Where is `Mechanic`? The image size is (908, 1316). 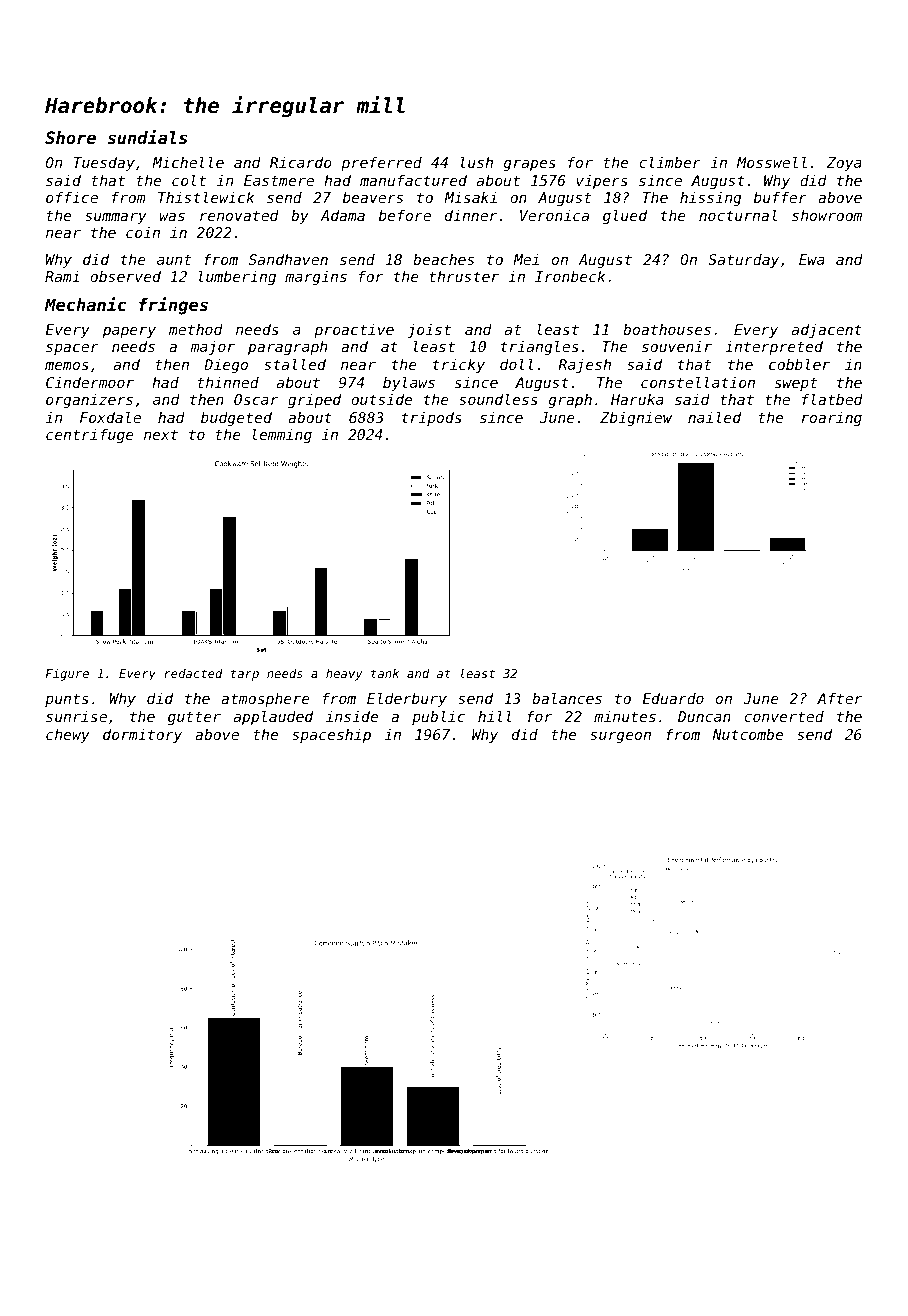
Mechanic is located at coordinates (86, 304).
